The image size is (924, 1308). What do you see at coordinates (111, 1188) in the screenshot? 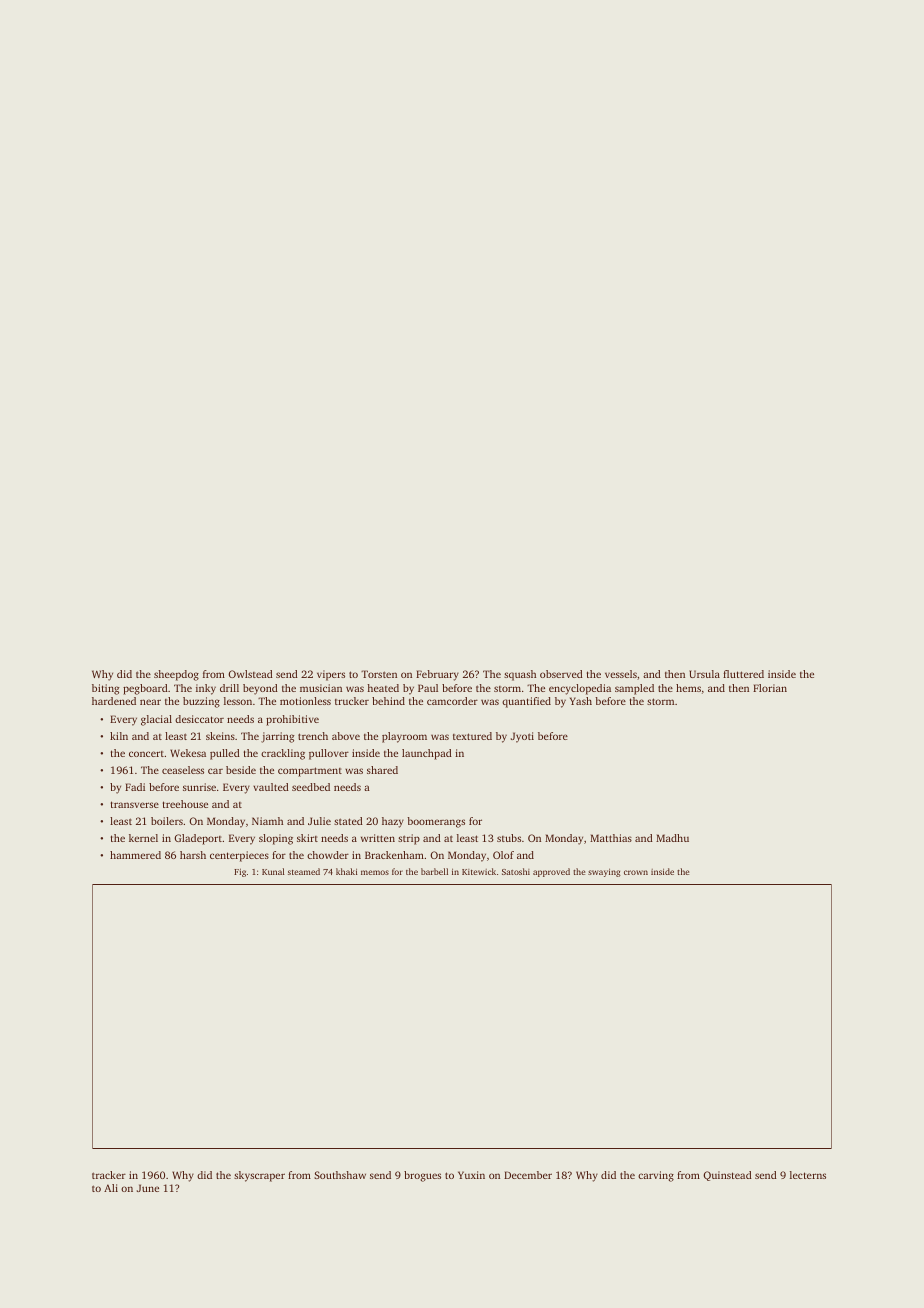
I see `Ali` at bounding box center [111, 1188].
